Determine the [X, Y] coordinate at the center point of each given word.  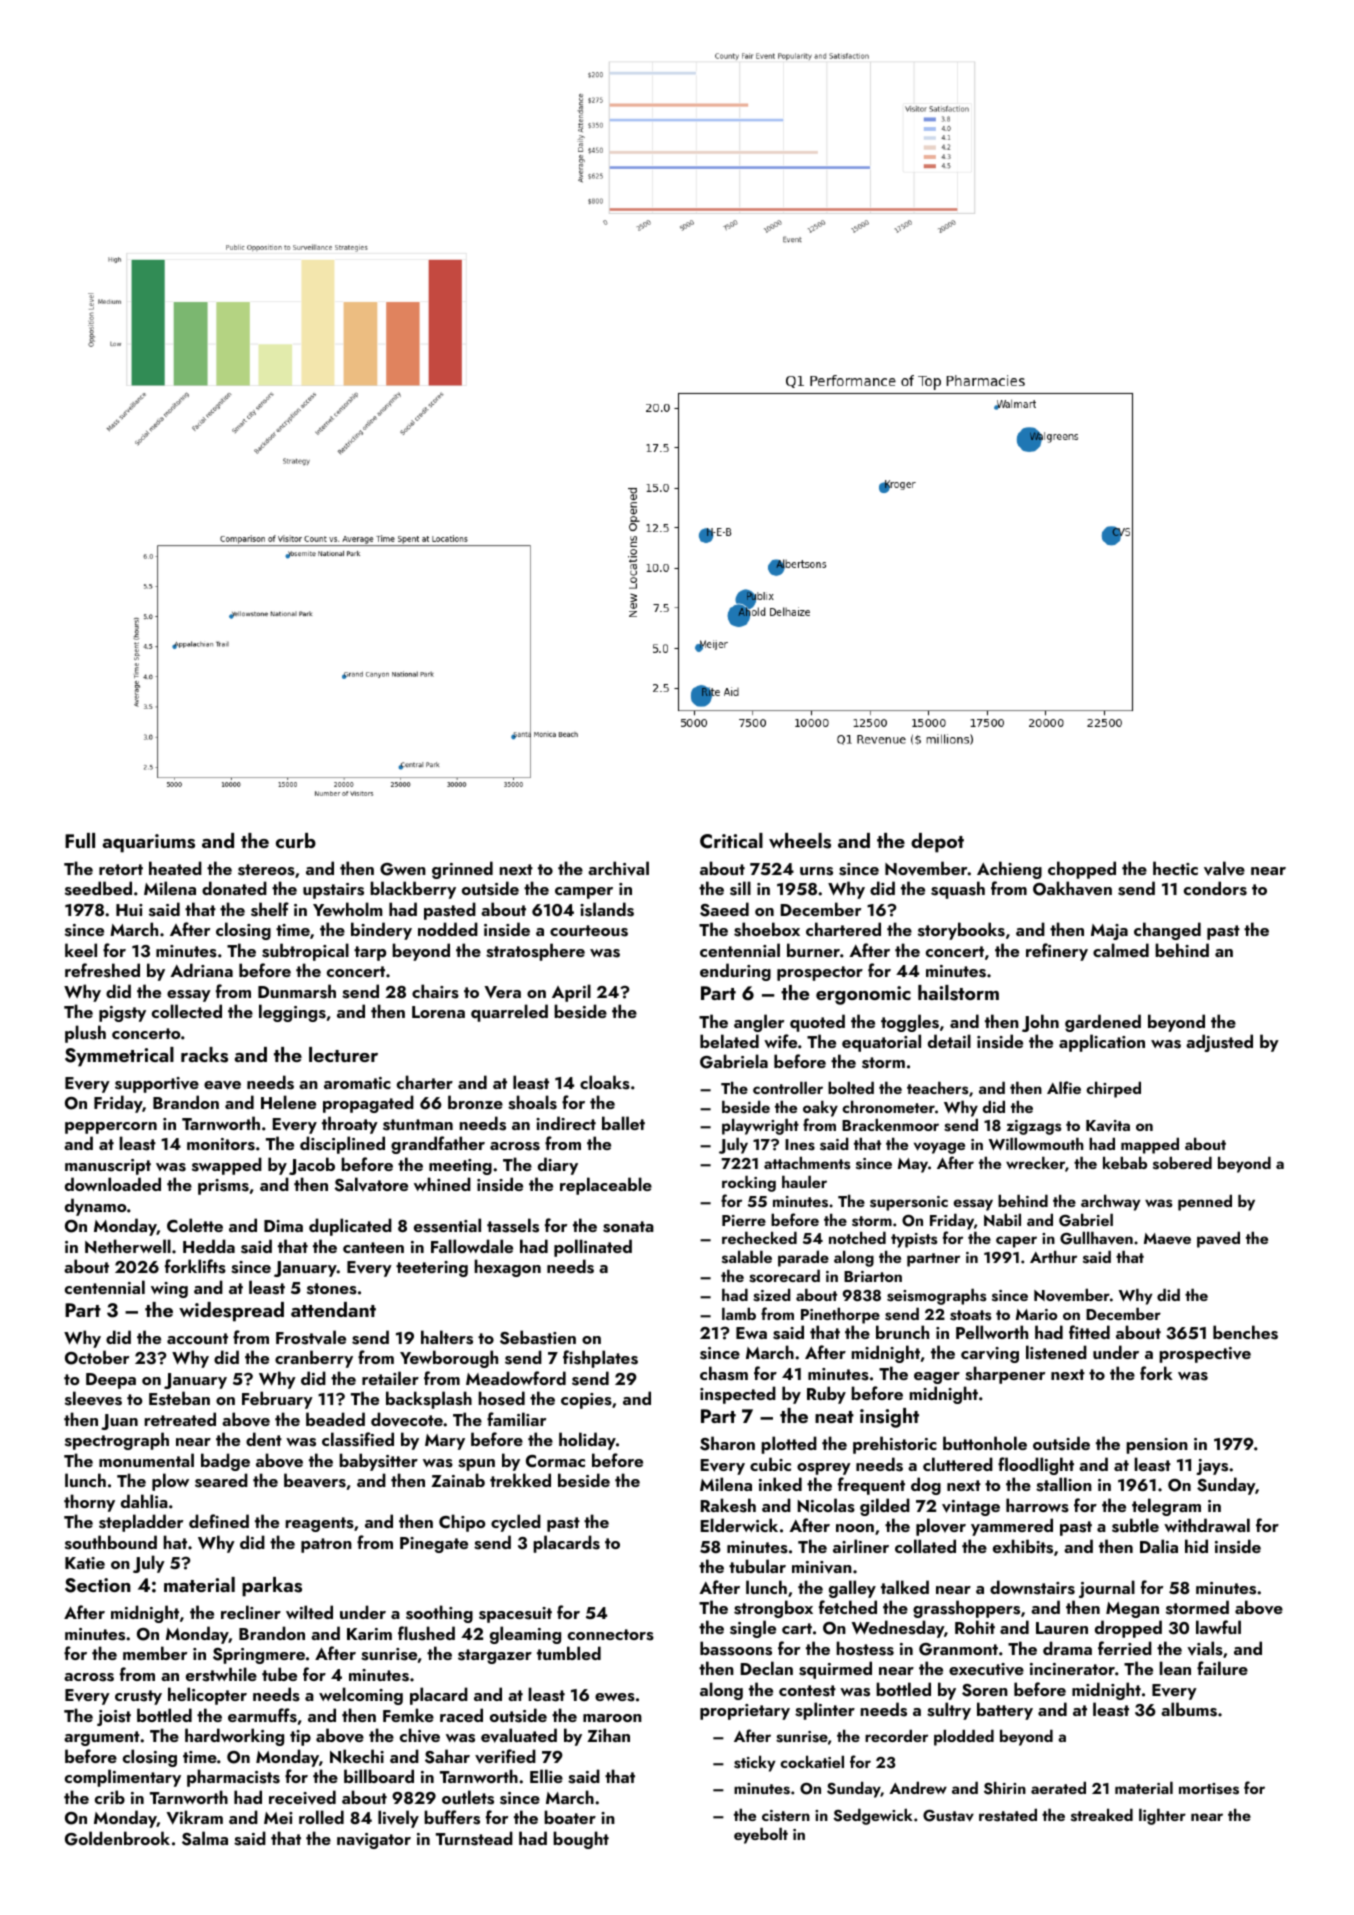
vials [1205, 1648]
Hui [129, 910]
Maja [1109, 932]
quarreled [509, 1013]
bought [581, 1840]
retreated [180, 1419]
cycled [516, 1523]
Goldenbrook [117, 1838]
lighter [1162, 1816]
